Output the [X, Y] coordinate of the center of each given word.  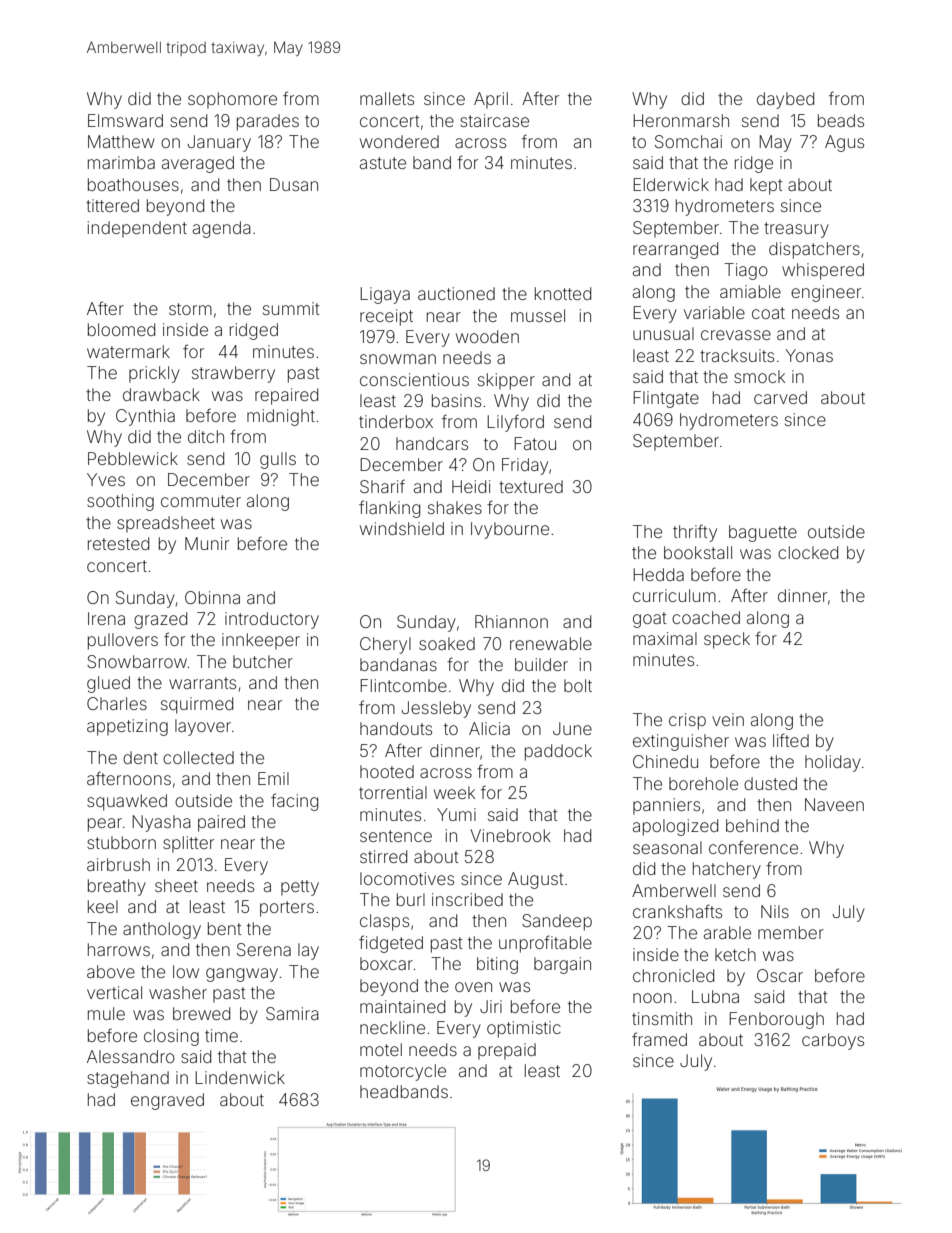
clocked [808, 552]
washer [178, 992]
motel [381, 1049]
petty [300, 888]
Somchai [688, 141]
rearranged [675, 250]
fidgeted [391, 944]
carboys [833, 1041]
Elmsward [125, 120]
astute [383, 163]
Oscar [780, 975]
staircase [494, 120]
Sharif [382, 486]
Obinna [212, 597]
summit [291, 308]
